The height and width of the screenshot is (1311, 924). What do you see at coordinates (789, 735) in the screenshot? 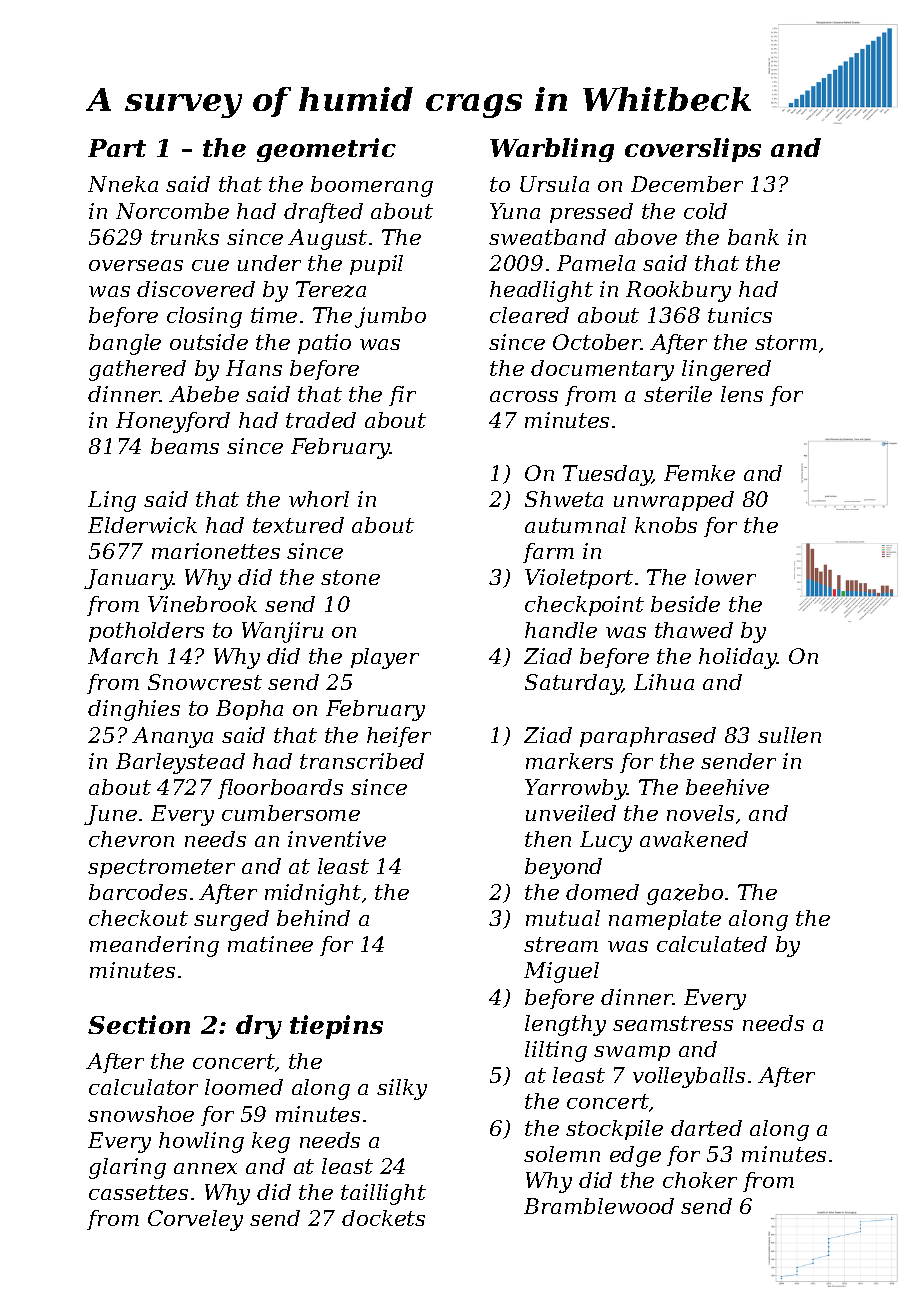
I see `sullen` at bounding box center [789, 735].
